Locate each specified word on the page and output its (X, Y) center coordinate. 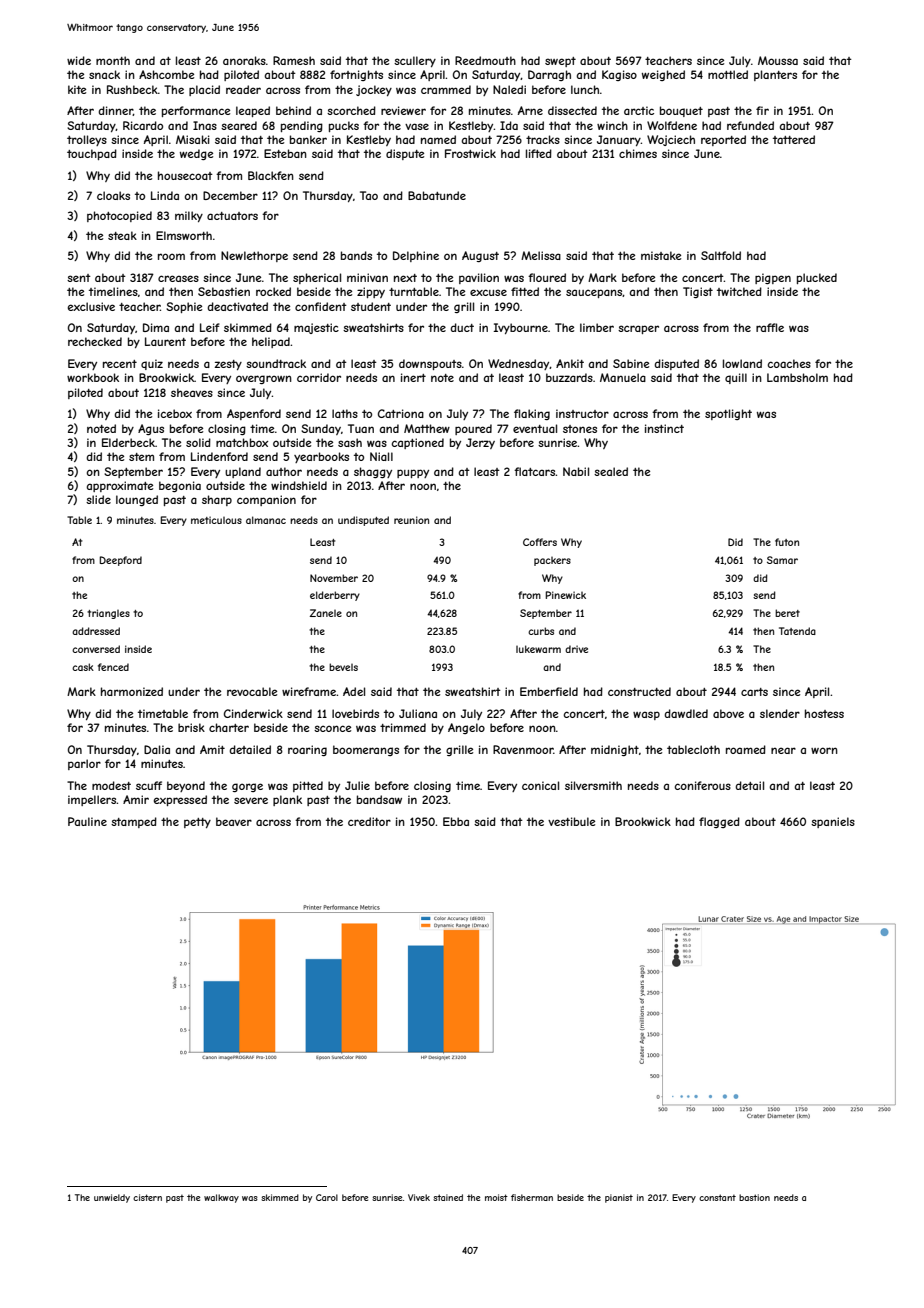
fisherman (532, 1197)
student (371, 306)
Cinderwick (253, 713)
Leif (210, 327)
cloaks (113, 195)
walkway (221, 1198)
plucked (817, 278)
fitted (525, 291)
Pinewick (565, 595)
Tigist (698, 292)
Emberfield (549, 691)
